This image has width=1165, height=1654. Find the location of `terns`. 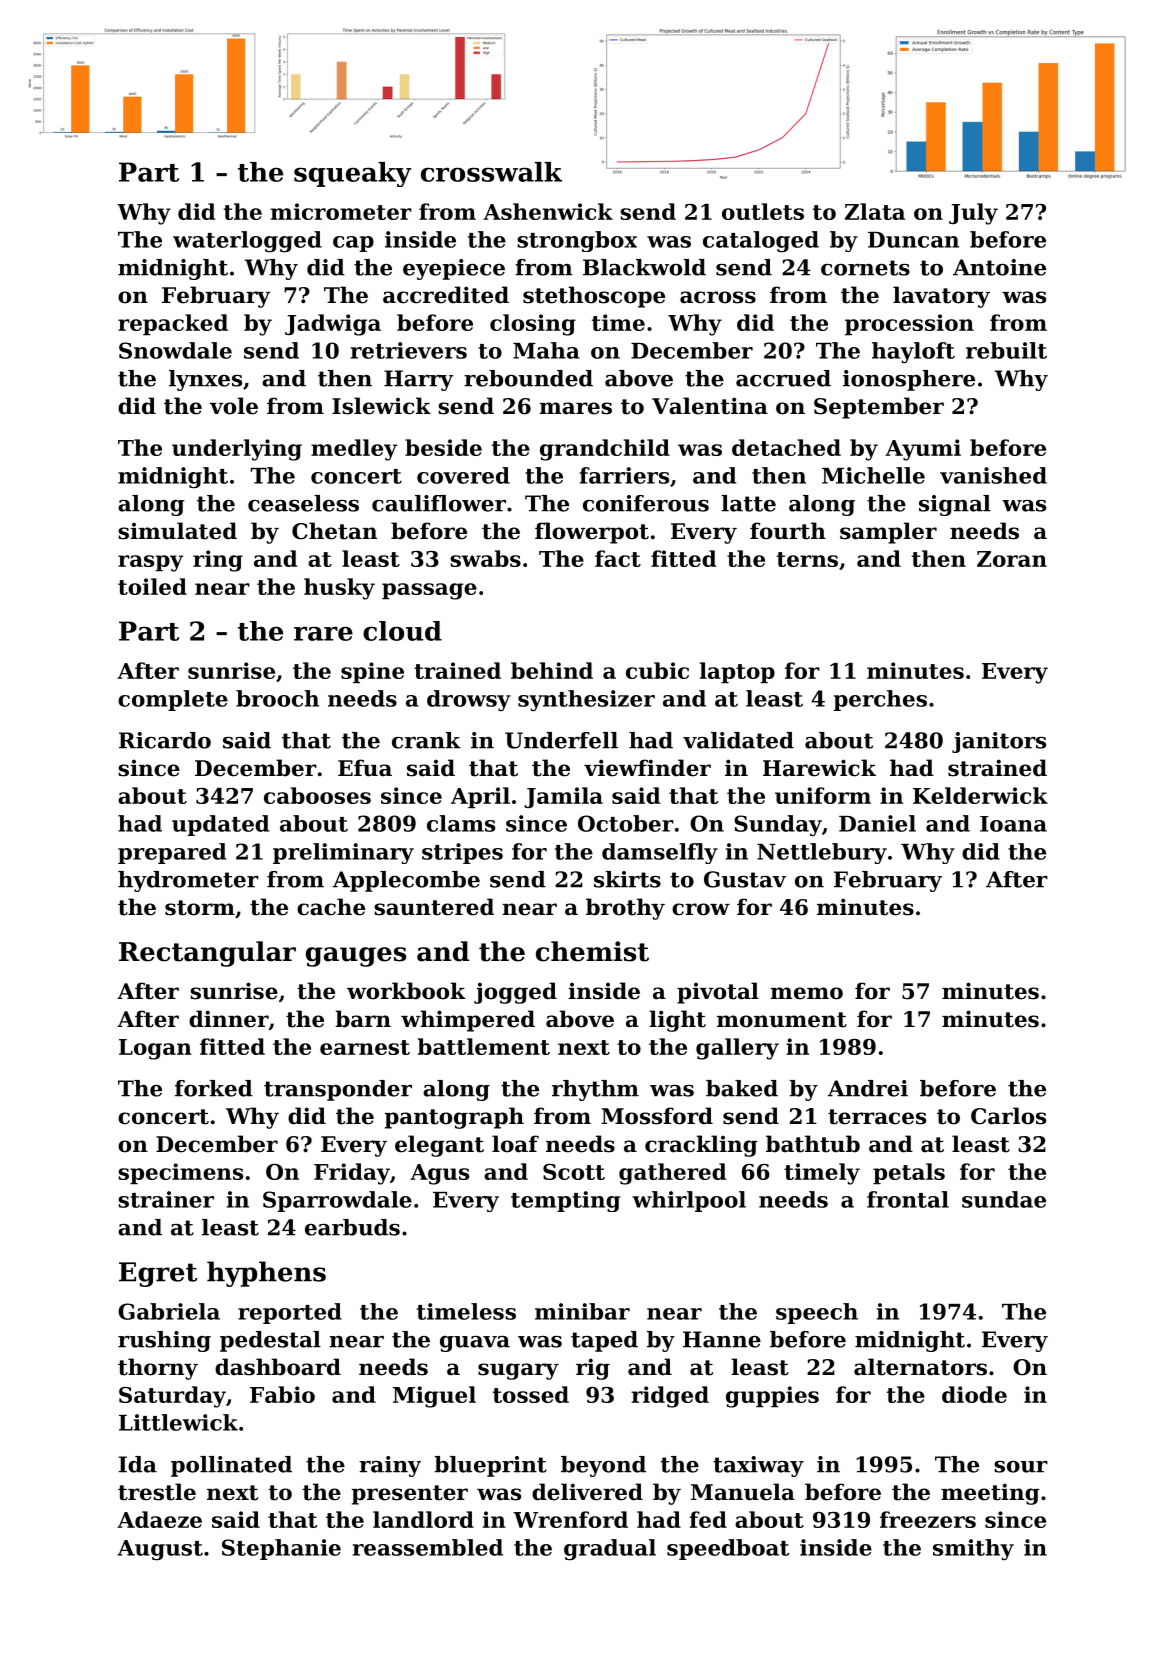

terns is located at coordinates (807, 559).
